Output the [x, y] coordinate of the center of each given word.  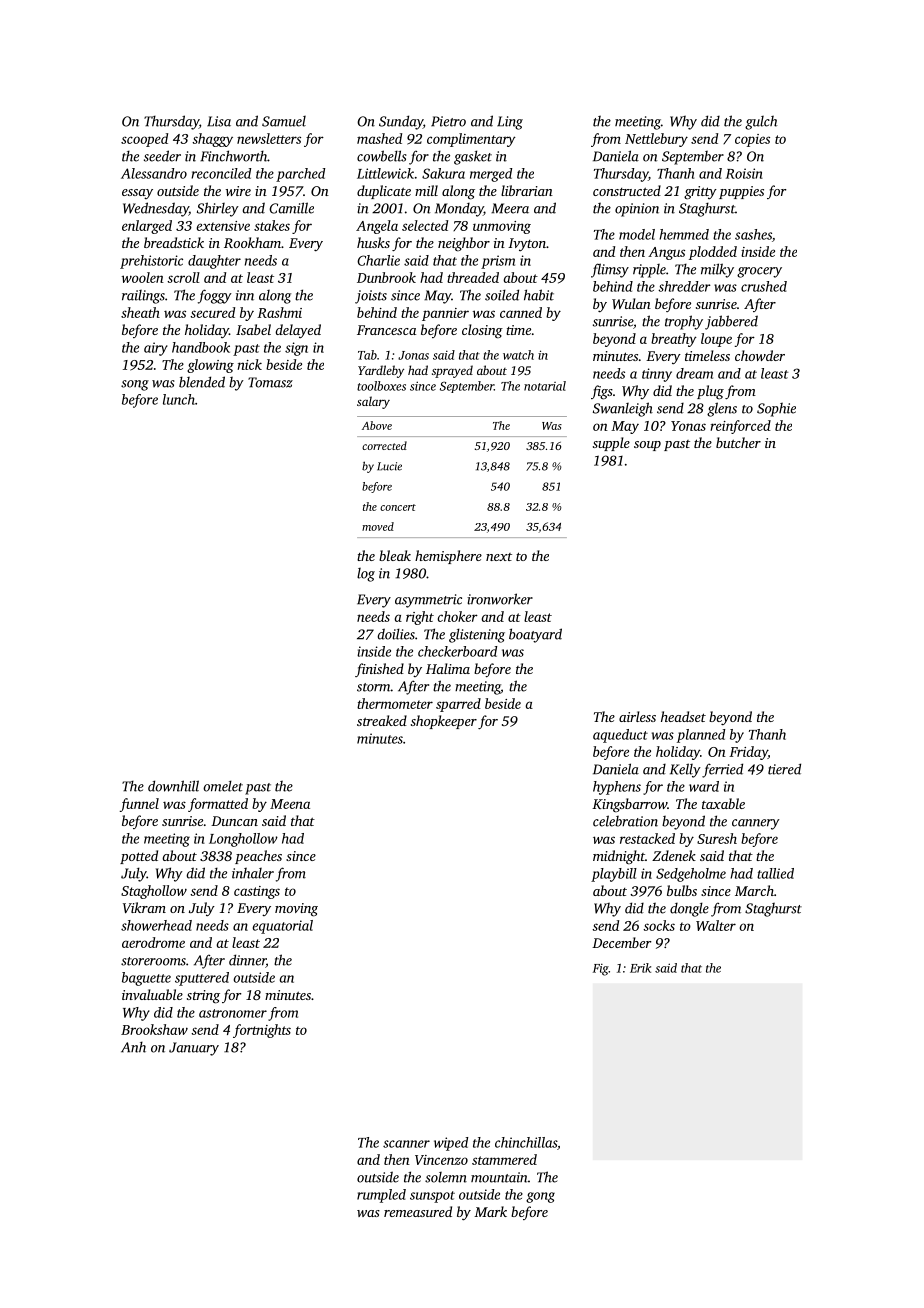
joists [371, 297]
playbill [614, 875]
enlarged [147, 227]
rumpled [381, 1196]
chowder [760, 355]
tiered [784, 769]
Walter [716, 925]
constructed [627, 190]
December [621, 942]
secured [212, 312]
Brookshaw [154, 1029]
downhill [173, 786]
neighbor [464, 244]
